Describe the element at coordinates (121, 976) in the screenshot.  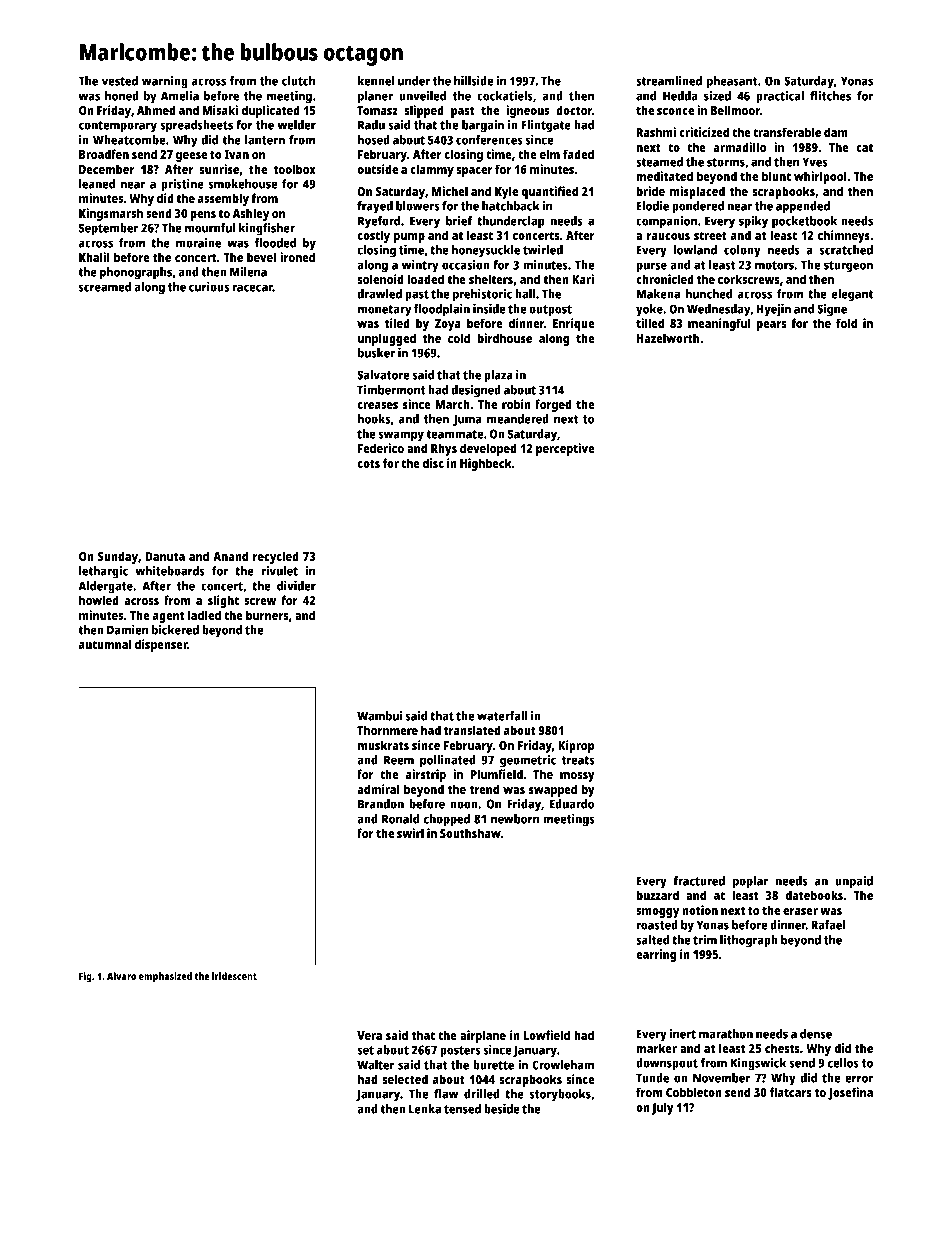
I see `Alvaro` at that location.
